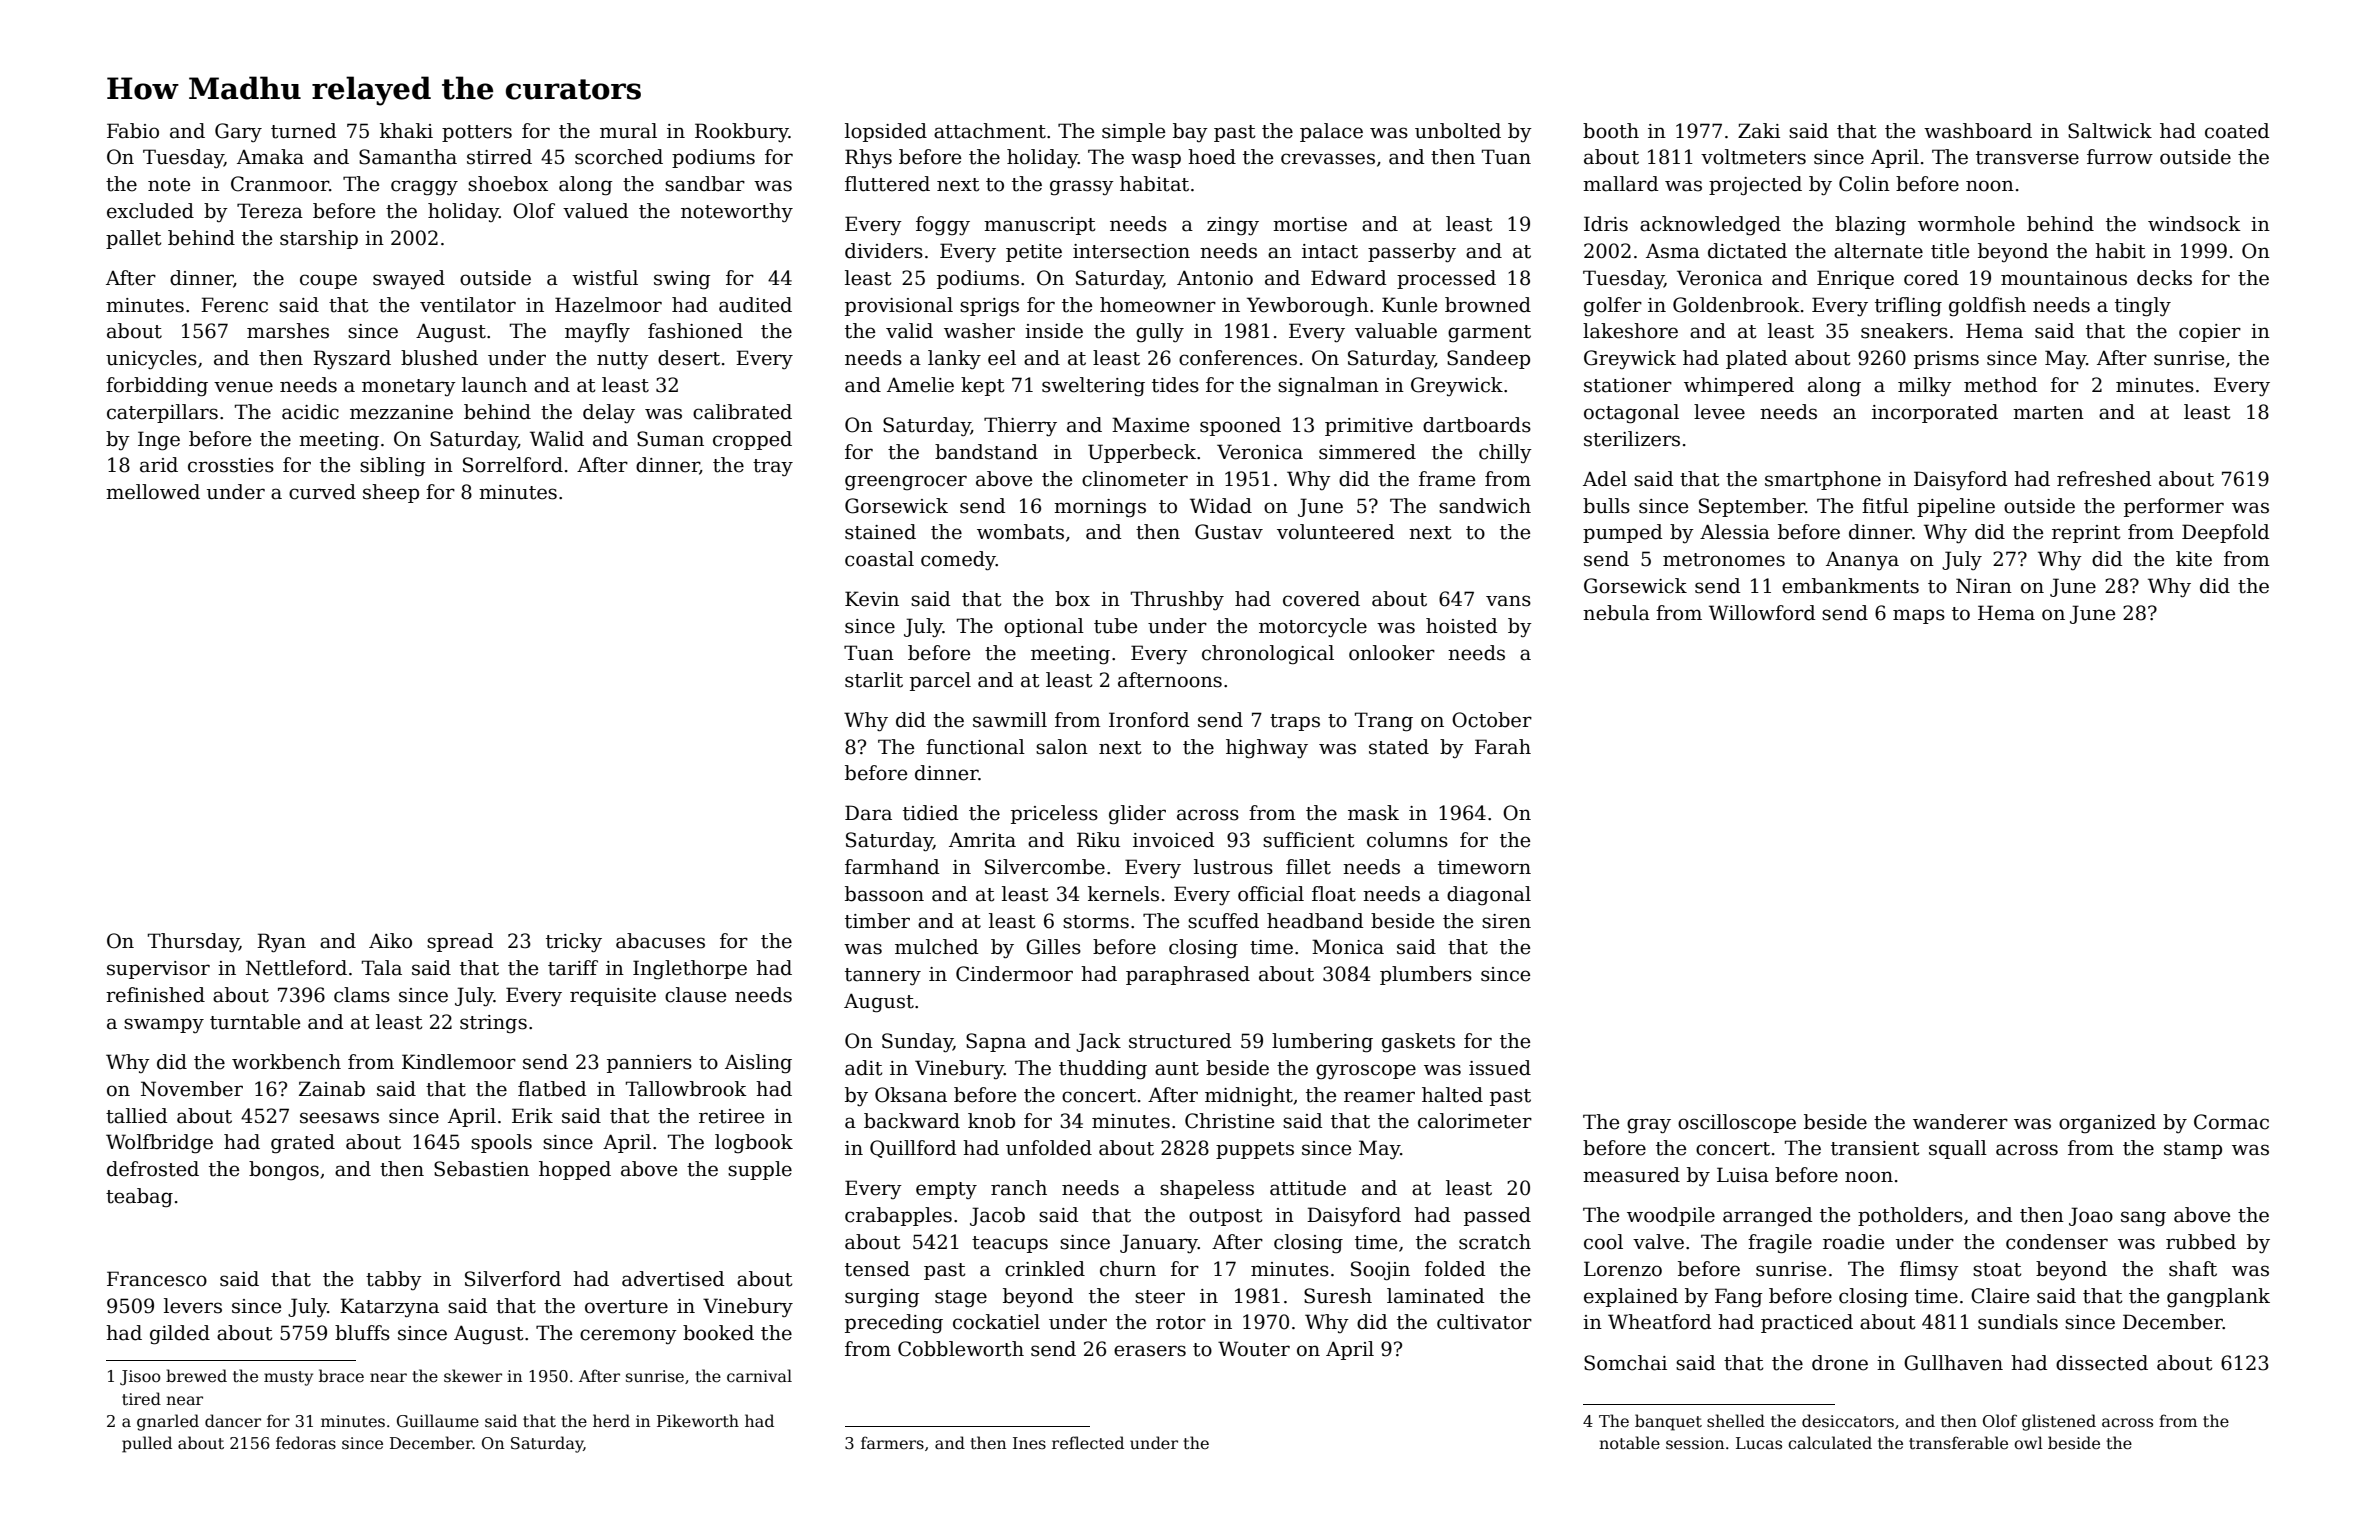 The width and height of the screenshot is (2376, 1537). Describe the element at coordinates (975, 747) in the screenshot. I see `functional` at that location.
